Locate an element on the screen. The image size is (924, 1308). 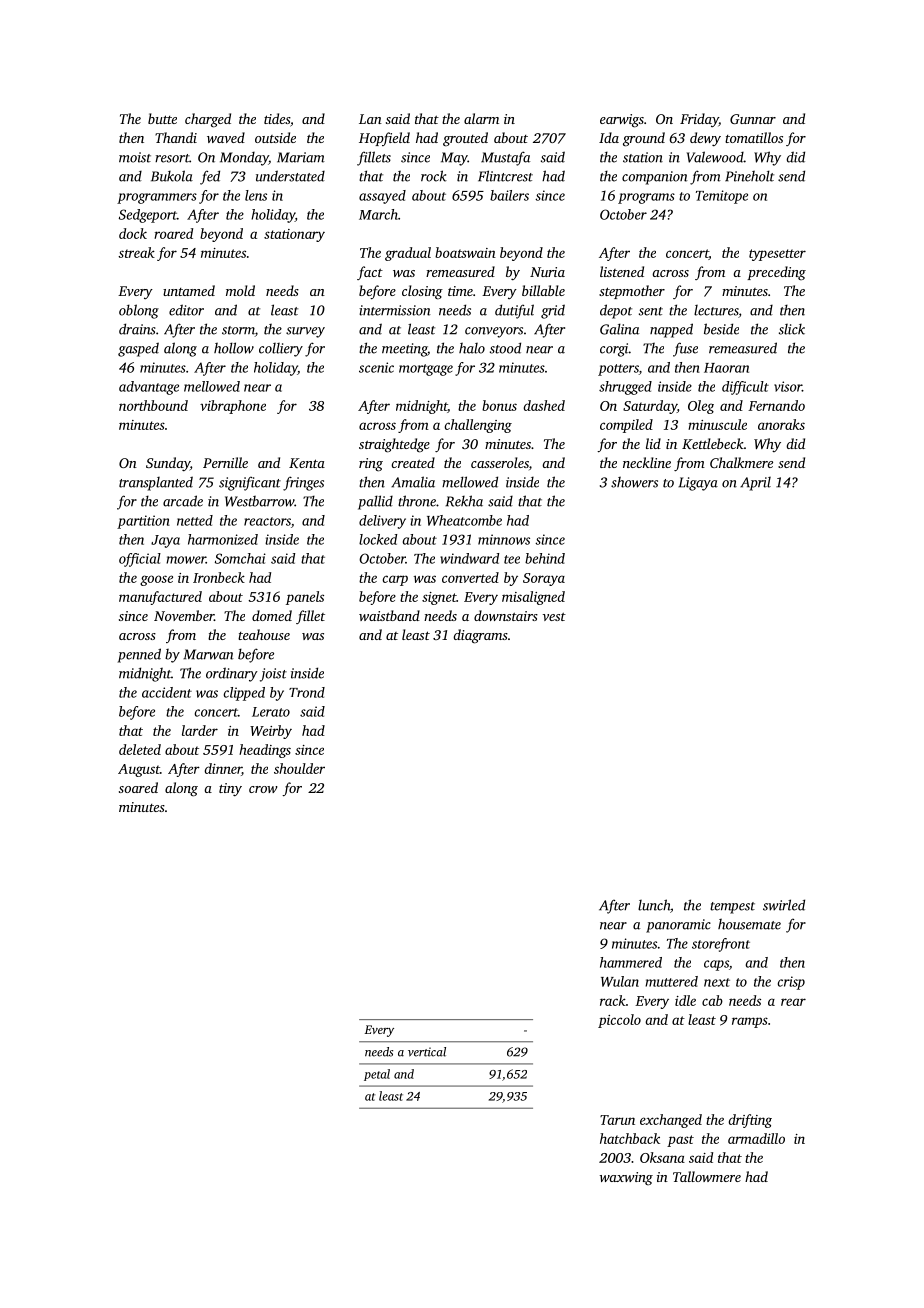
May is located at coordinates (454, 159).
